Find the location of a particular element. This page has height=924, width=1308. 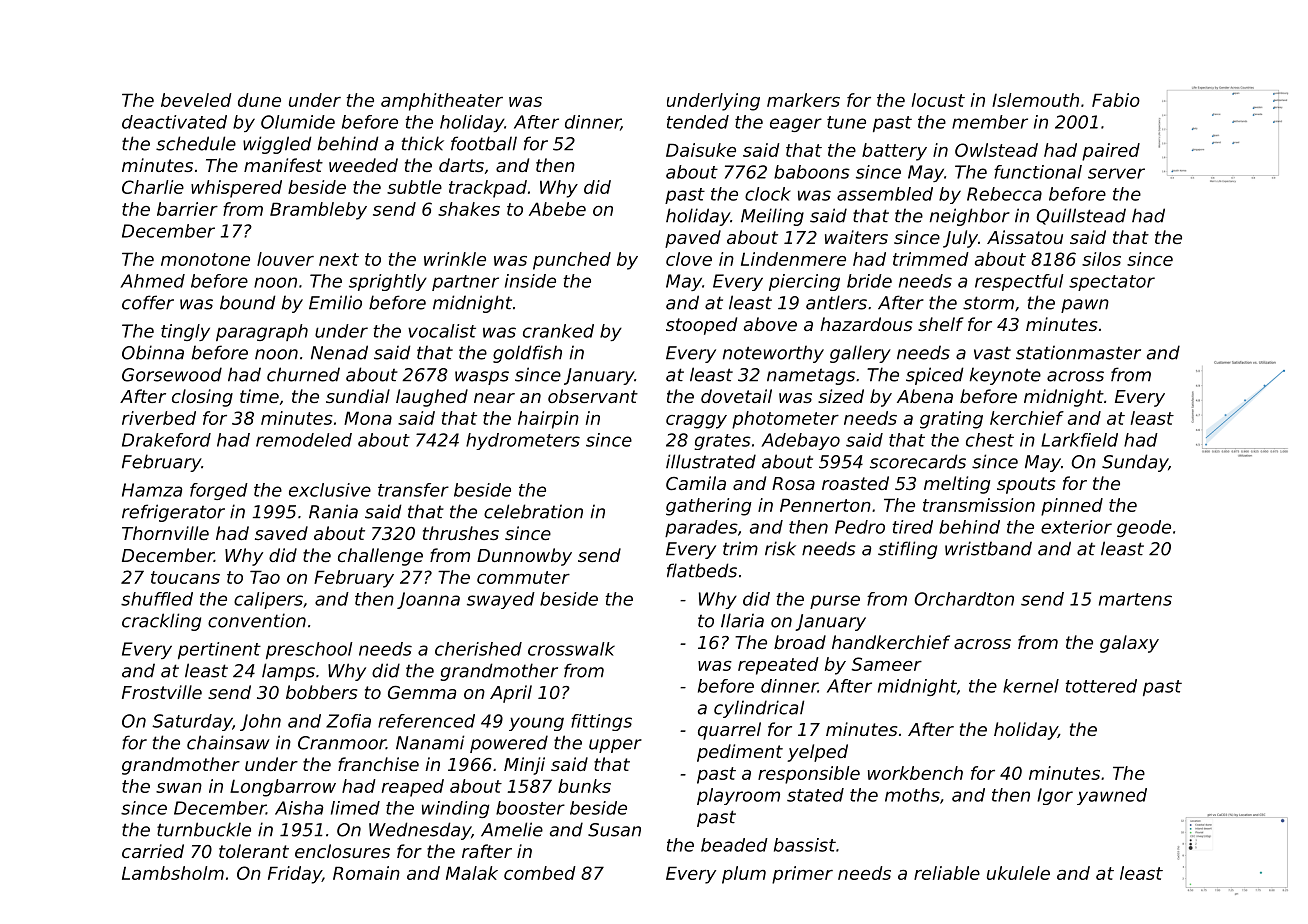

repeated is located at coordinates (778, 666).
